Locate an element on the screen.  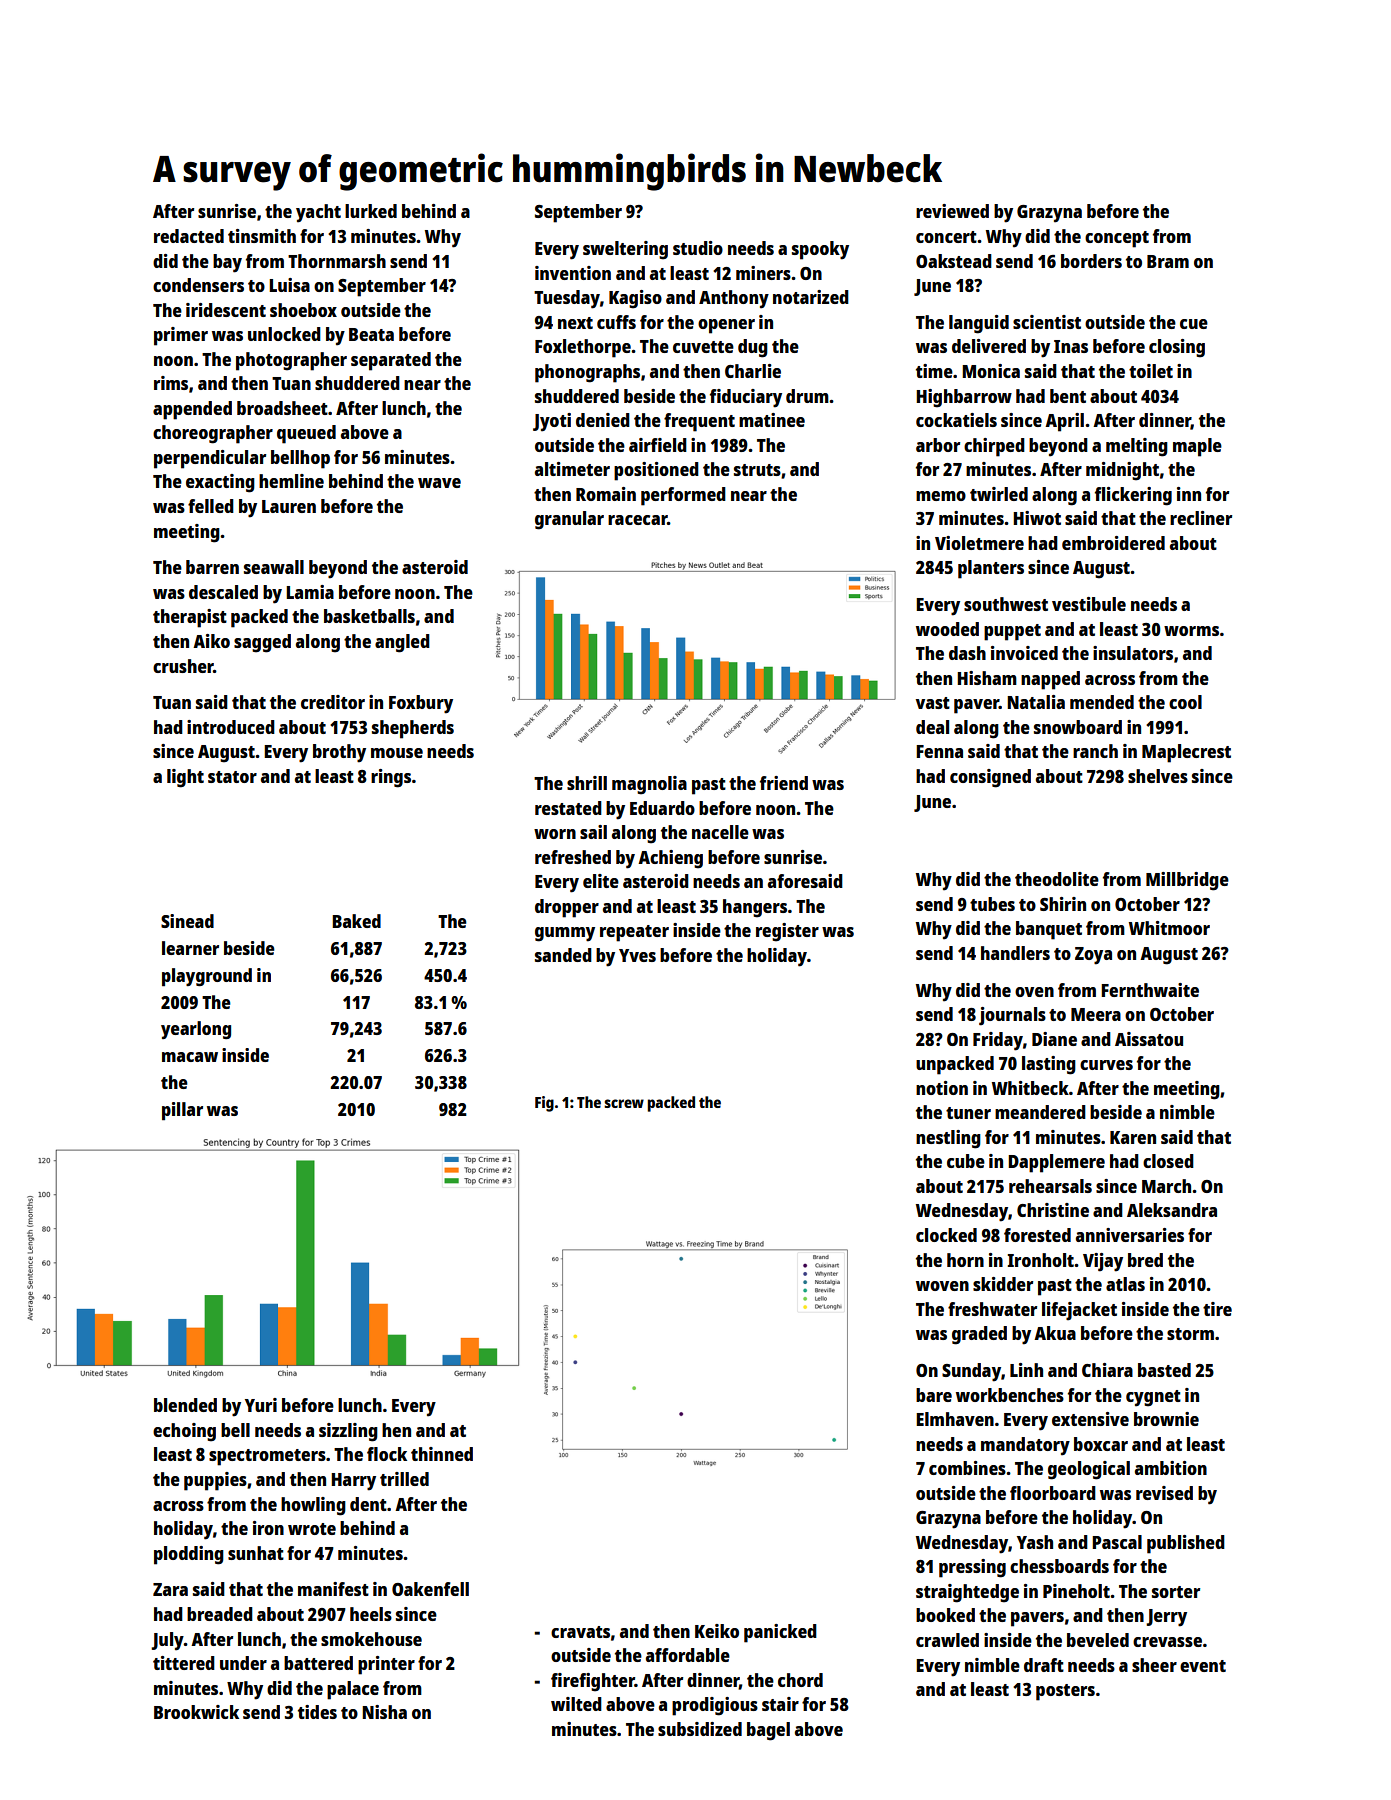
Nisha is located at coordinates (384, 1712).
